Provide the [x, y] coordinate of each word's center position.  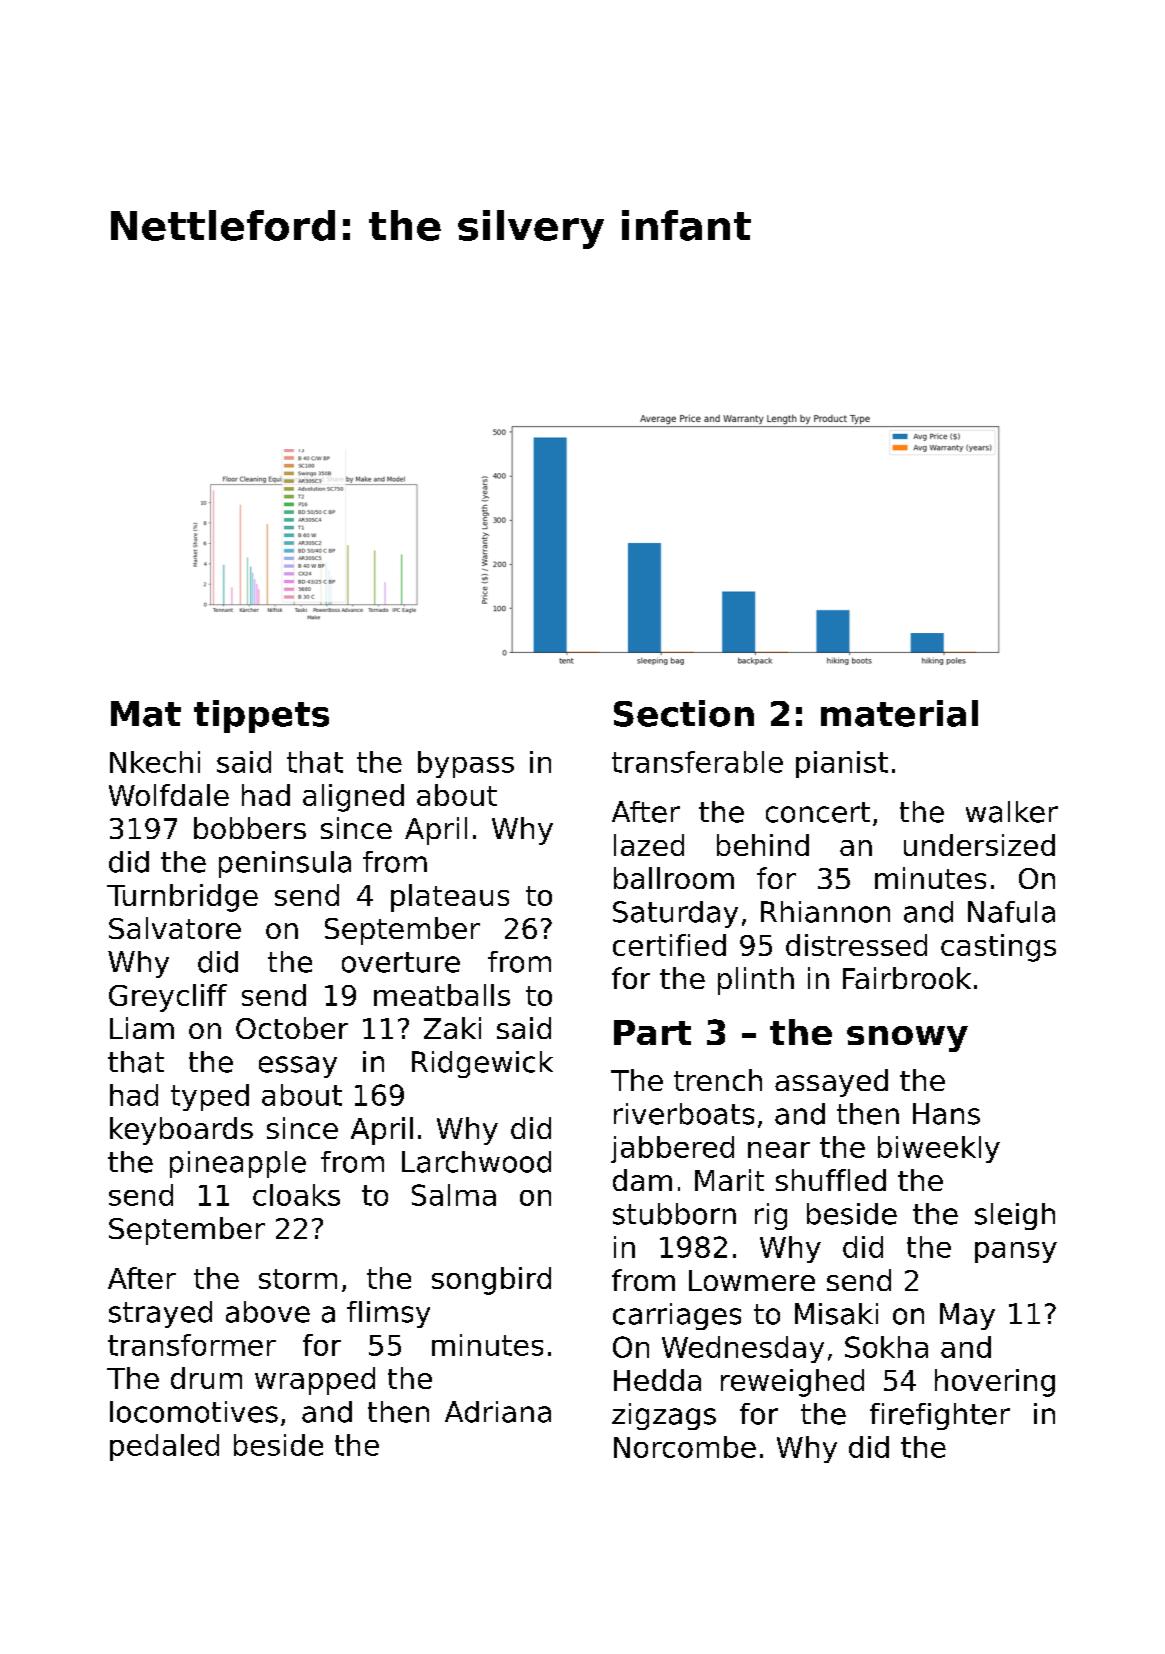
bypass [466, 764]
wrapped [315, 1381]
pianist [842, 764]
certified [669, 945]
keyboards [181, 1131]
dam [642, 1180]
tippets [261, 716]
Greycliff [168, 998]
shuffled [831, 1180]
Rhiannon [825, 912]
